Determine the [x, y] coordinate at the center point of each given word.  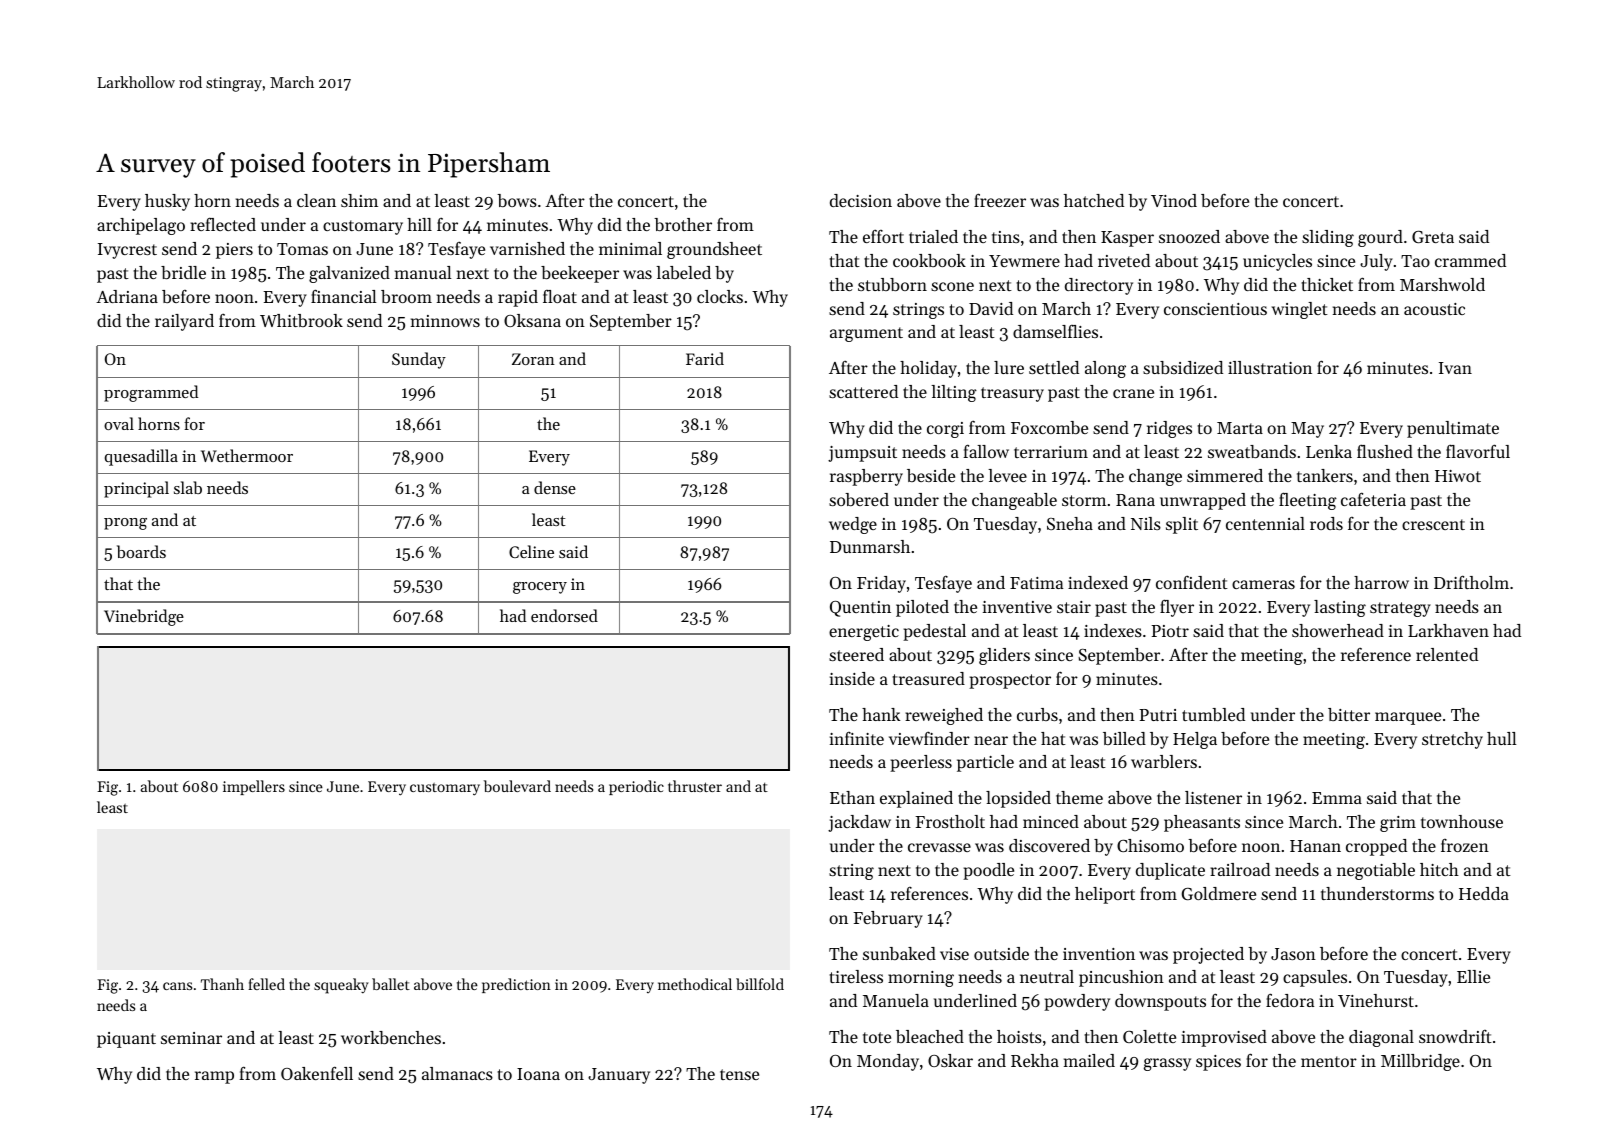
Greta [1433, 237]
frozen [1465, 845]
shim [359, 200]
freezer [1000, 200]
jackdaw [859, 823]
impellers [254, 787]
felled [266, 984]
